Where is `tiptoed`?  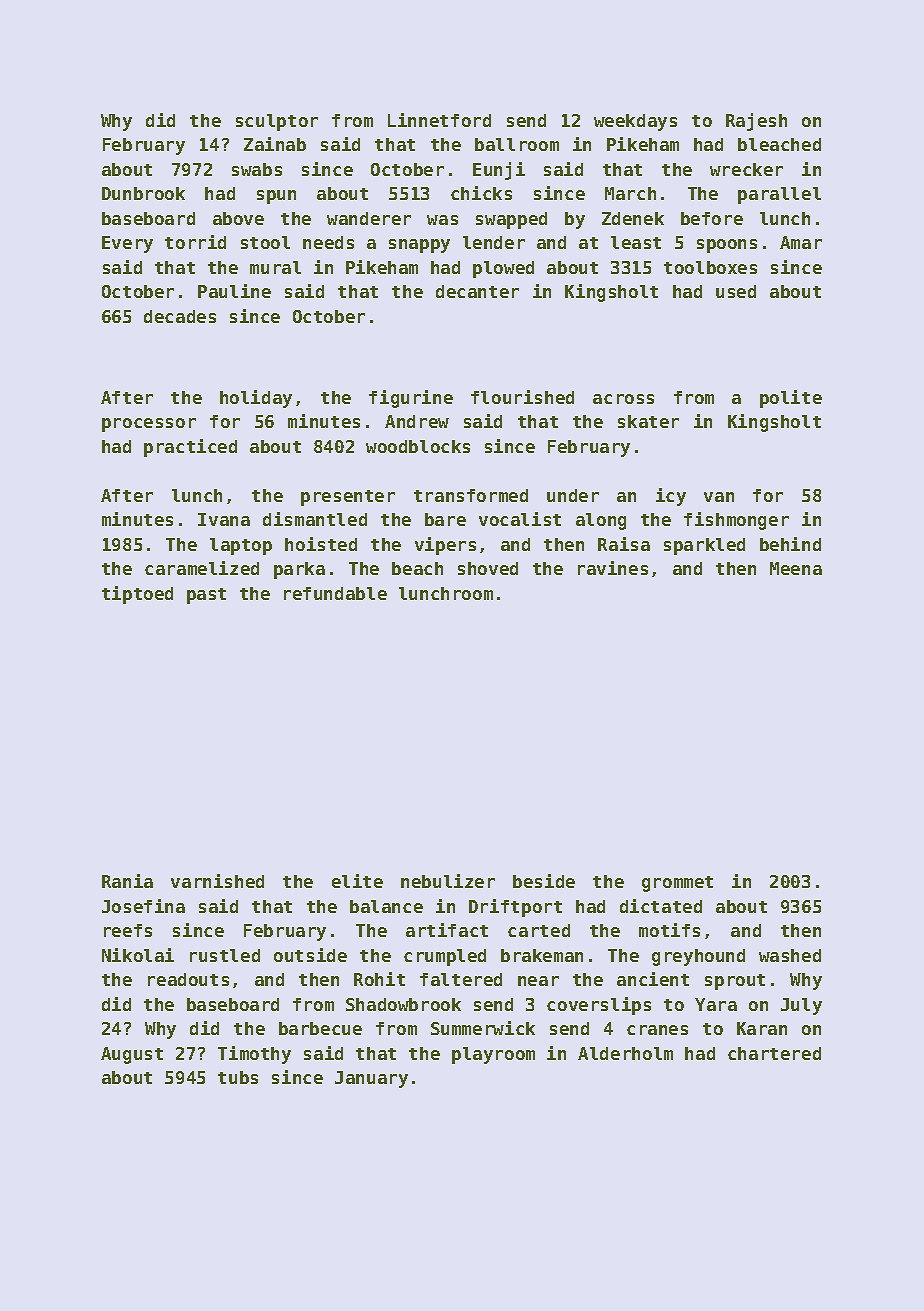
tiptoed is located at coordinates (137, 595).
